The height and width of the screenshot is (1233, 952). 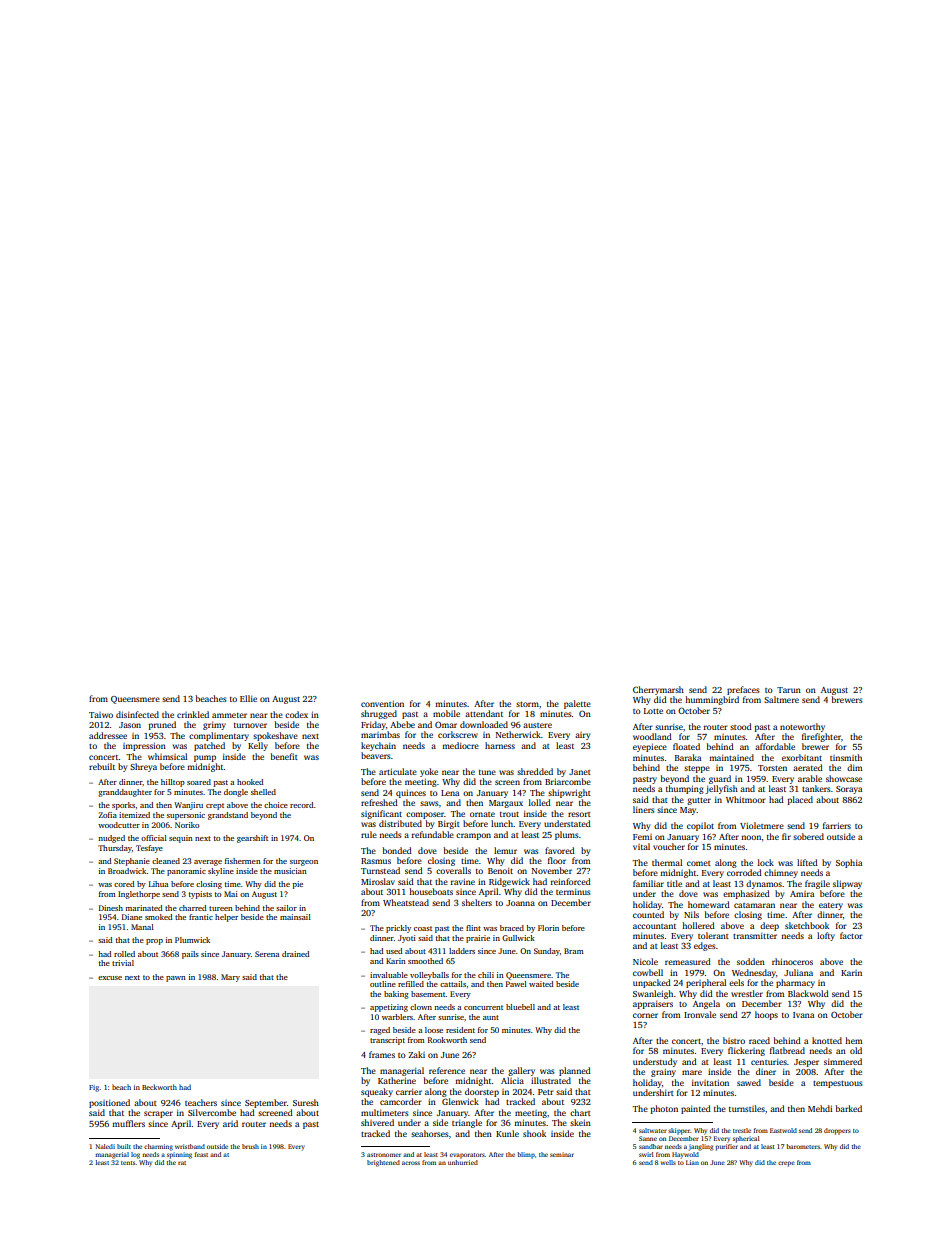 What do you see at coordinates (128, 1123) in the screenshot?
I see `mufflers` at bounding box center [128, 1123].
